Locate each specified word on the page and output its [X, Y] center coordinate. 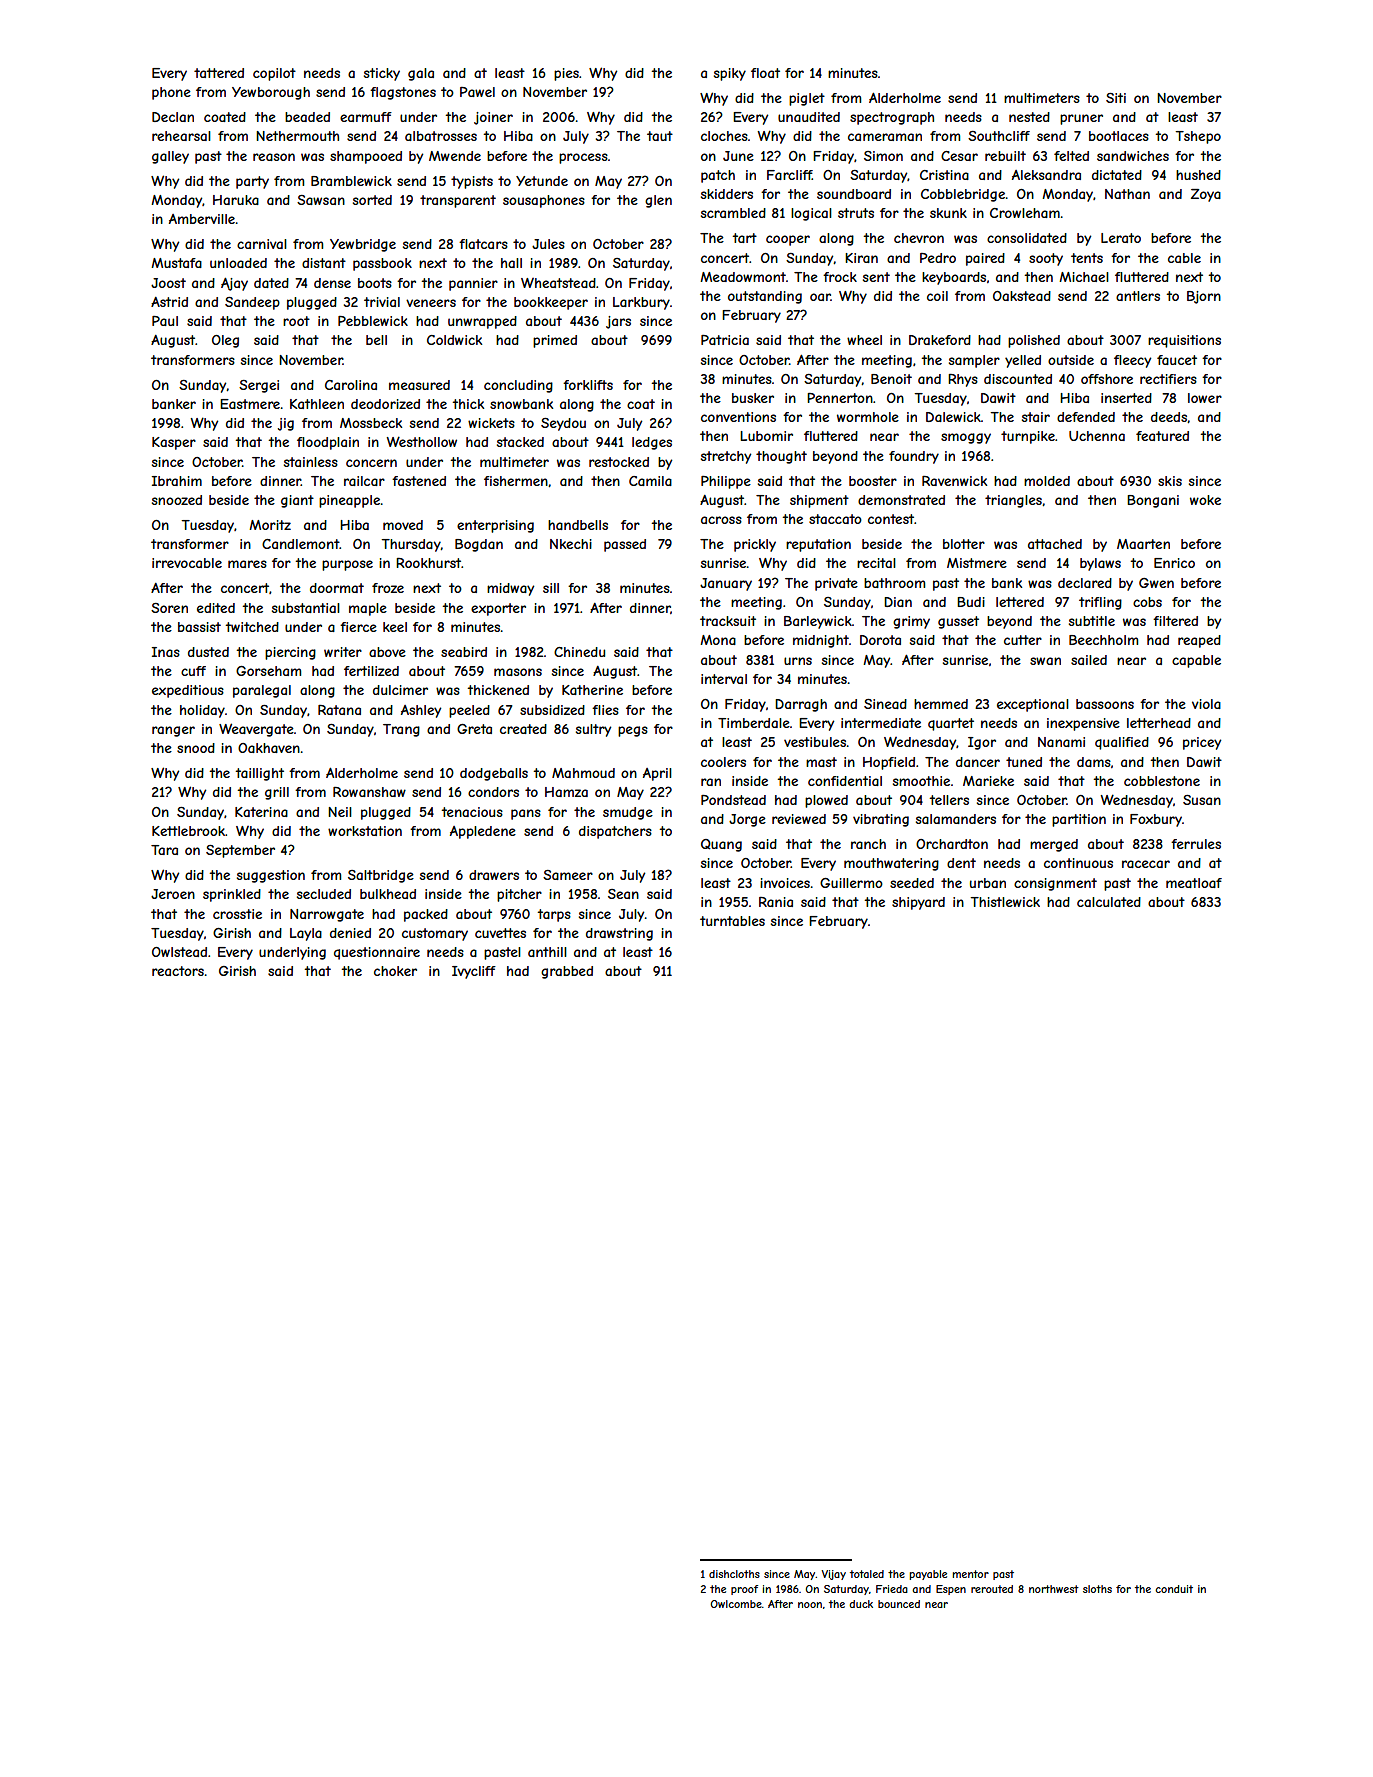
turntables [732, 921]
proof [744, 1590]
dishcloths [734, 1574]
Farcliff [789, 175]
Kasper [174, 443]
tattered [219, 73]
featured [1162, 436]
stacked [520, 442]
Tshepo [1198, 137]
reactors [178, 971]
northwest [1054, 1589]
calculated [1109, 902]
